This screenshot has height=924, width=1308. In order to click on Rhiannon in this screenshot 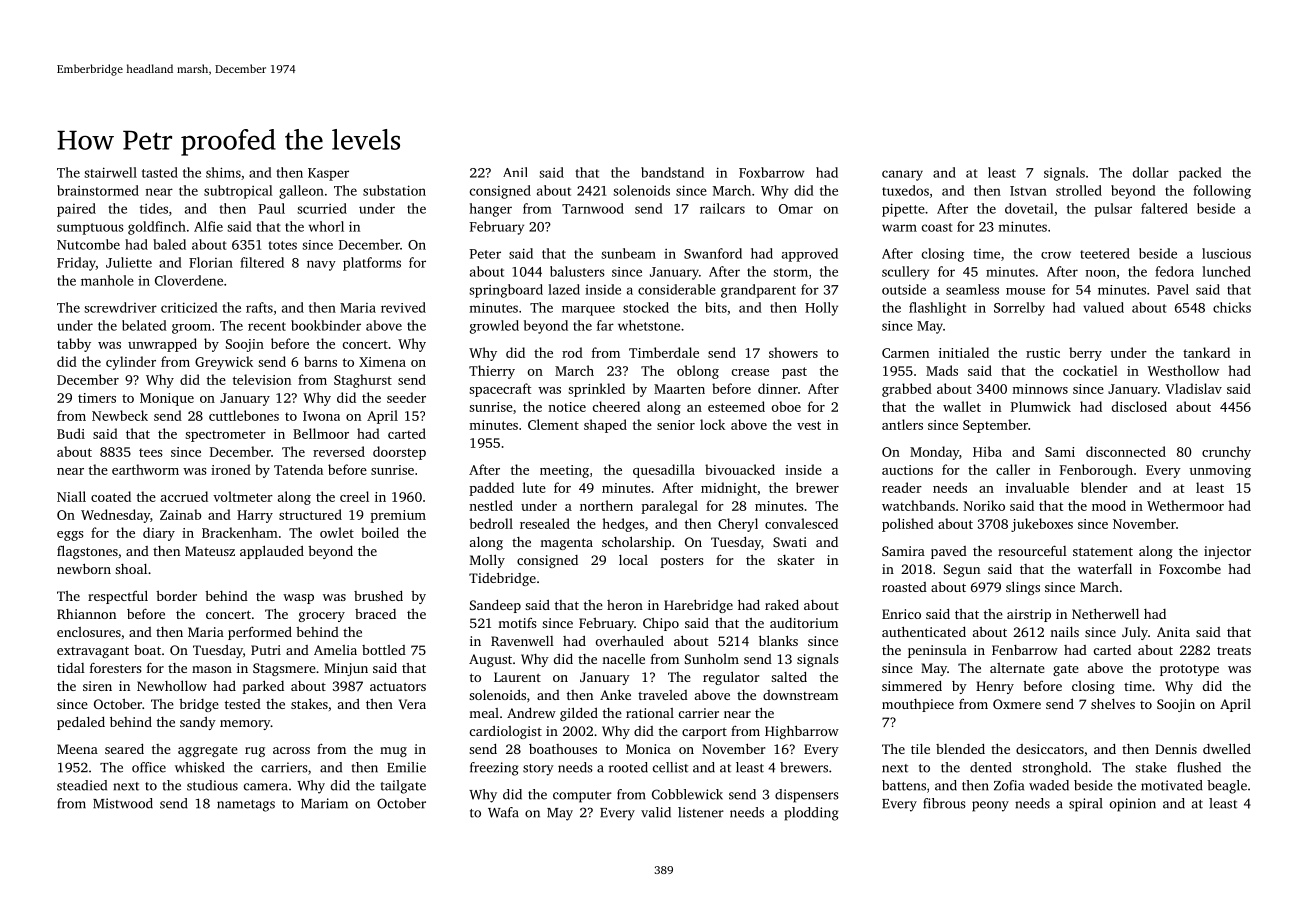, I will do `click(86, 614)`.
